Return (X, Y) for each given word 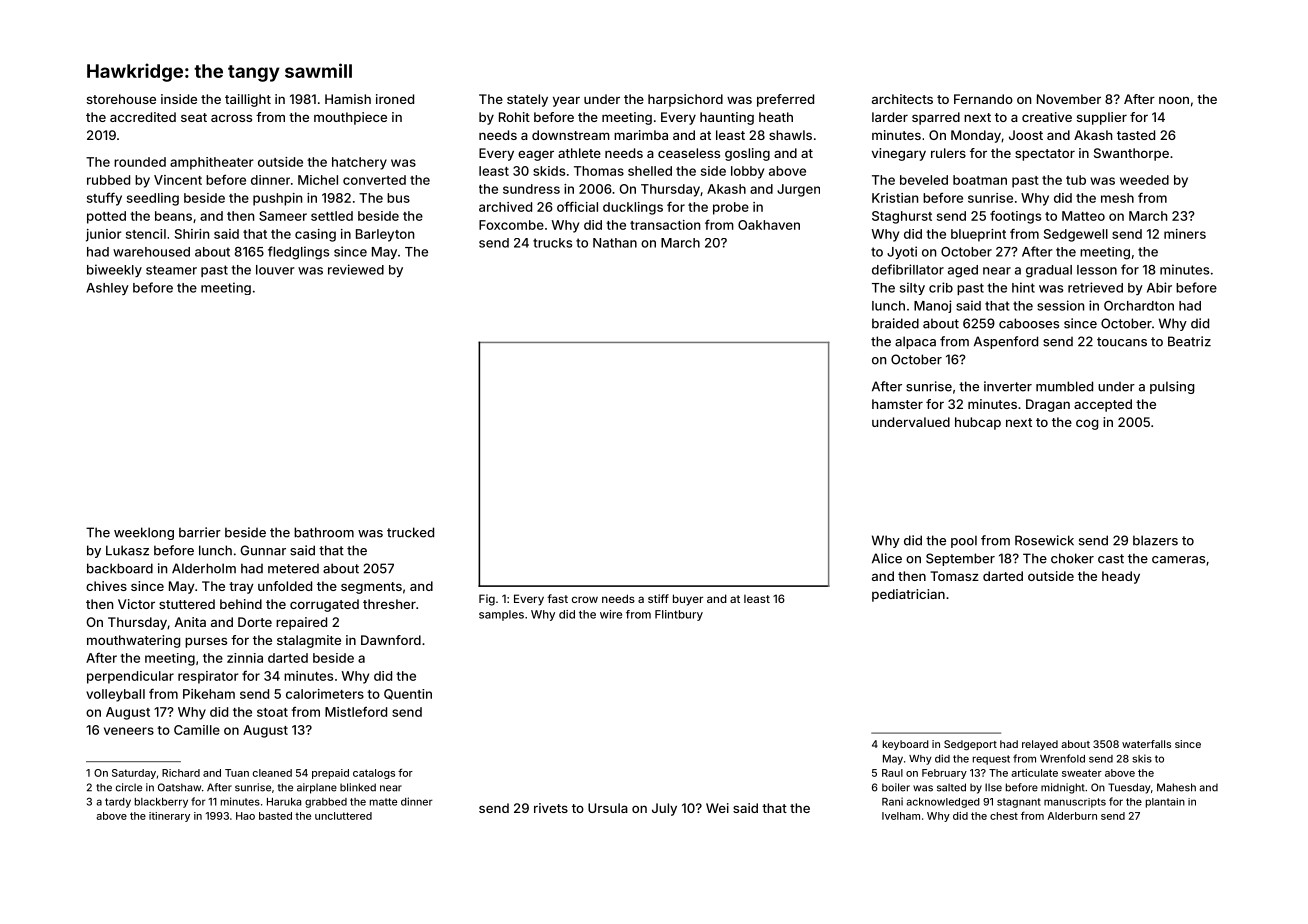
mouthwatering (133, 641)
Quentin (408, 694)
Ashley (107, 289)
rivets (551, 808)
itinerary (169, 817)
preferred (785, 100)
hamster (897, 404)
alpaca (915, 342)
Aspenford (1006, 342)
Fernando (983, 99)
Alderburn (1072, 816)
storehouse (121, 99)
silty (912, 288)
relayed (1040, 745)
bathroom (324, 532)
